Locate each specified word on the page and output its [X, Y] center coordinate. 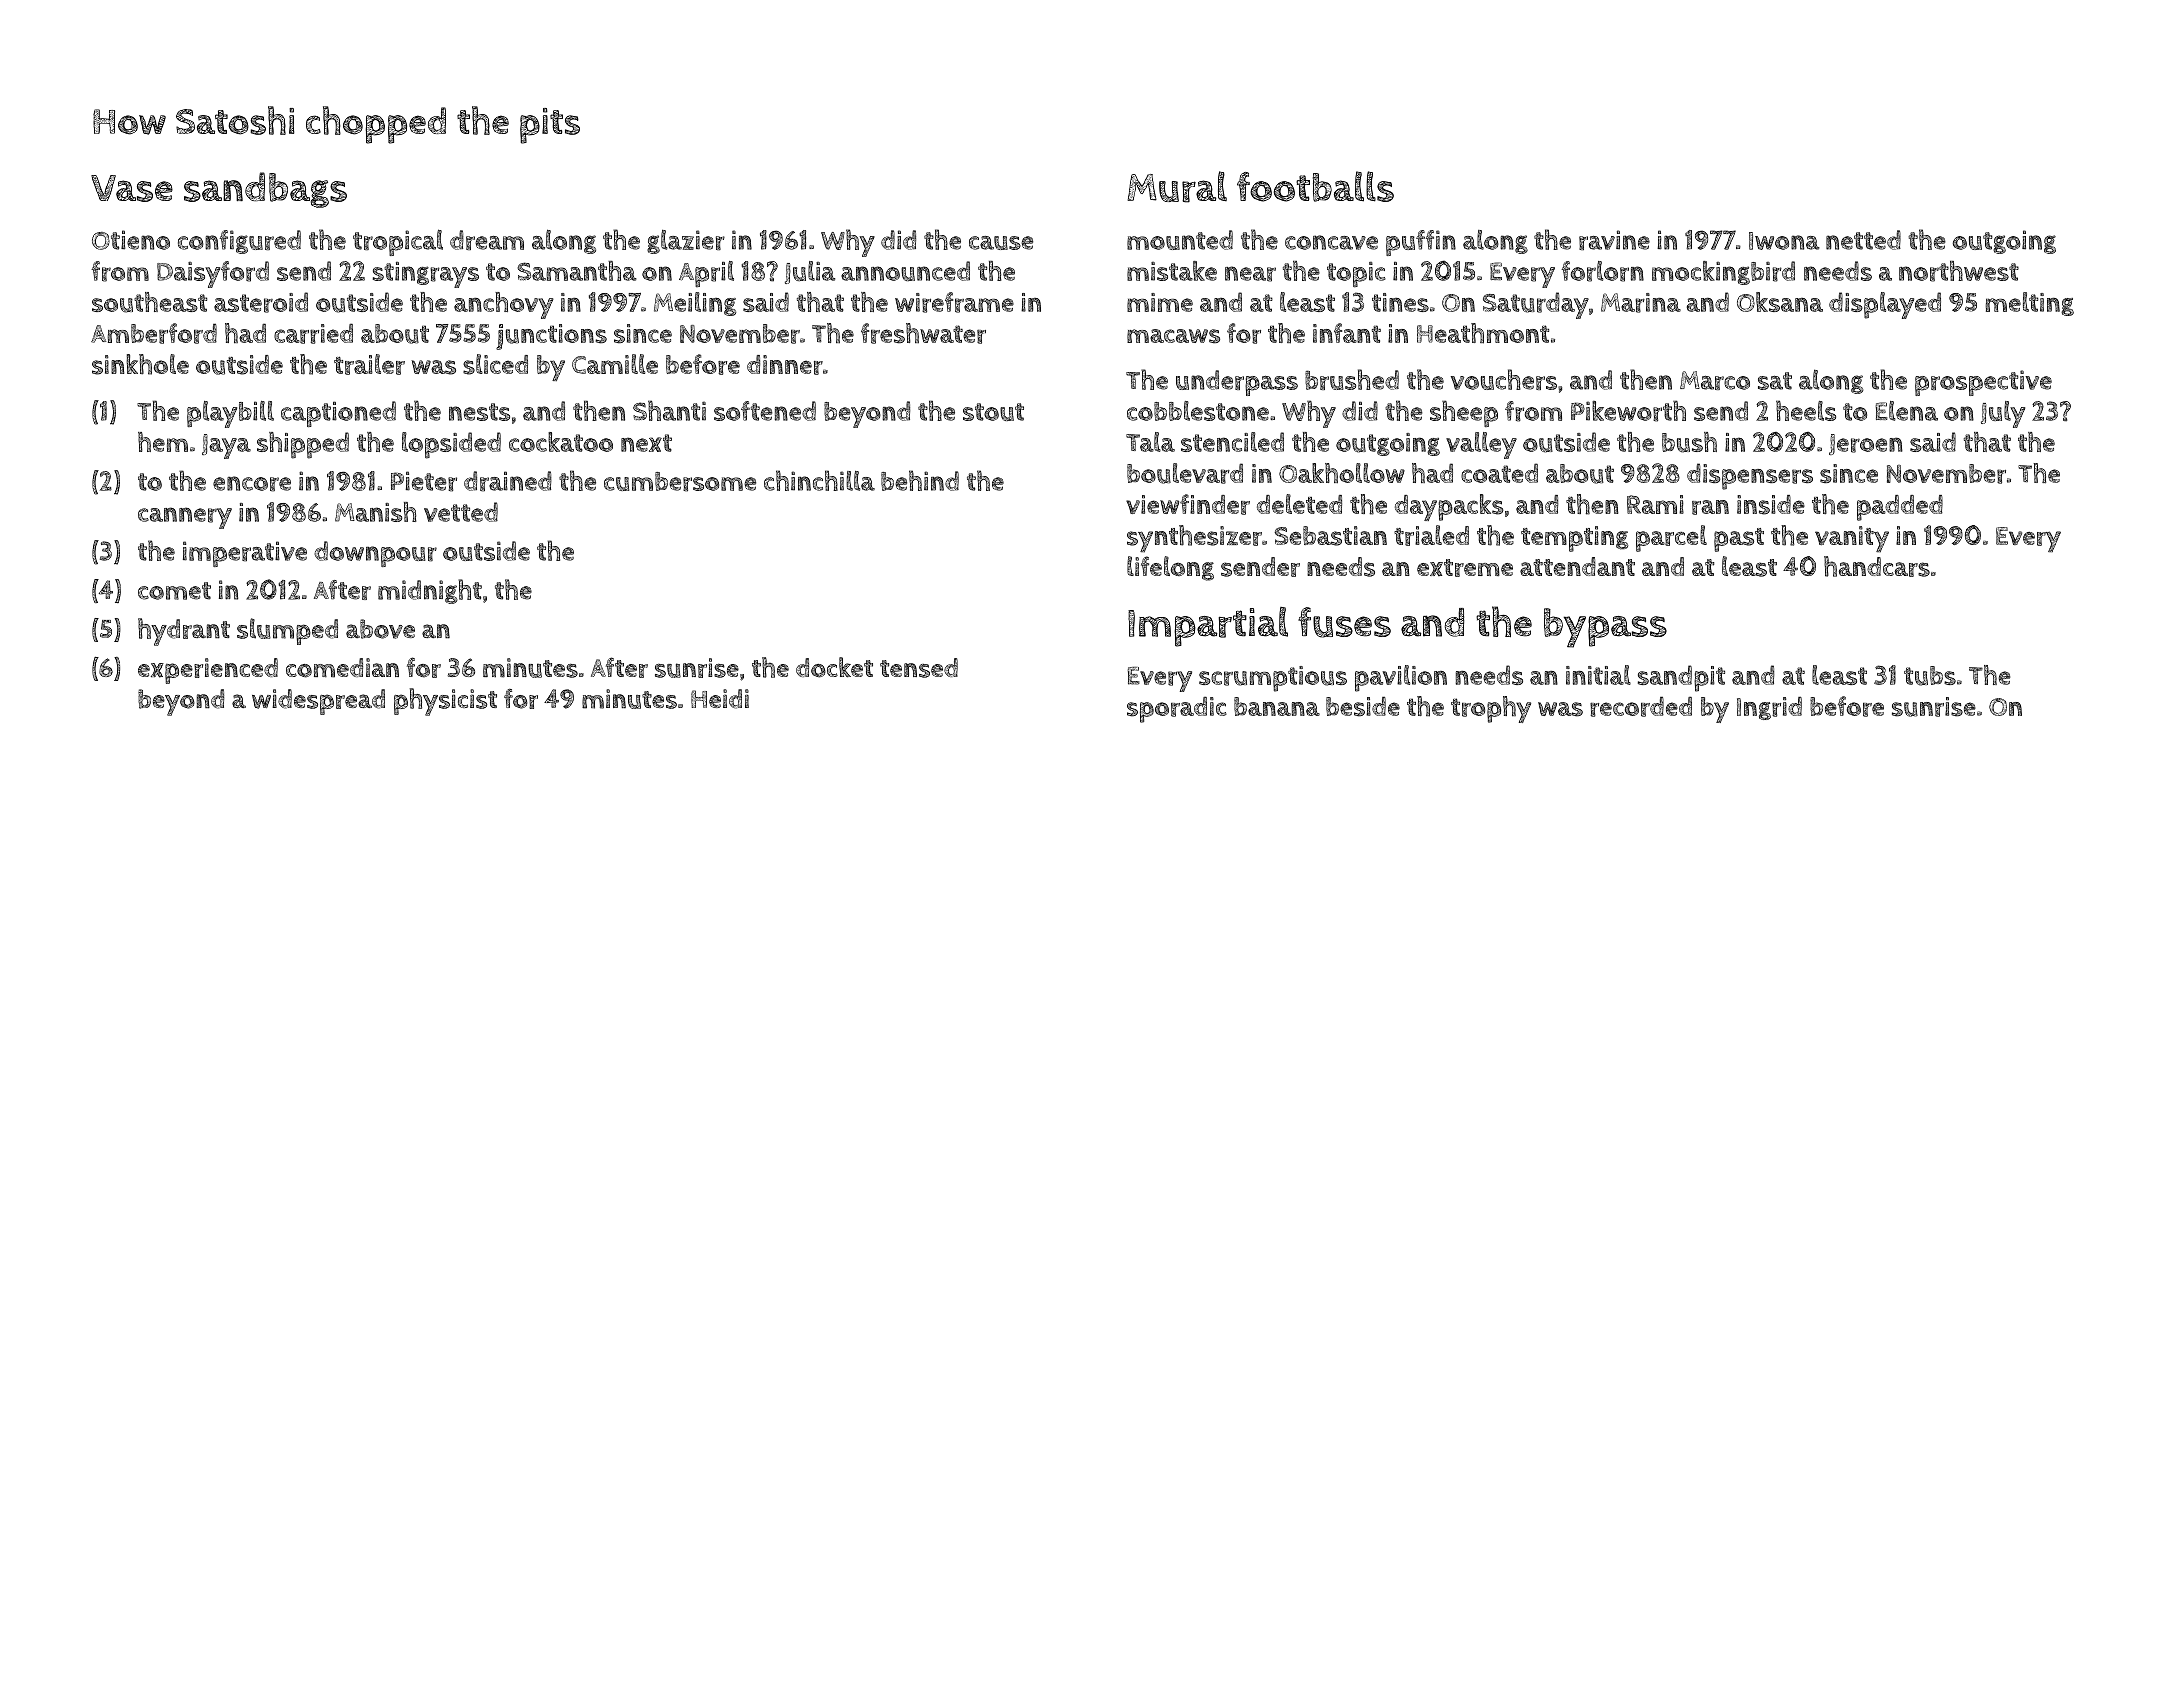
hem [163, 442]
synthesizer [1194, 539]
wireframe [954, 302]
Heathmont [1483, 333]
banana [1277, 706]
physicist [445, 702]
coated [1499, 473]
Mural [1177, 187]
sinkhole [140, 364]
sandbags [265, 190]
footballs [1315, 186]
